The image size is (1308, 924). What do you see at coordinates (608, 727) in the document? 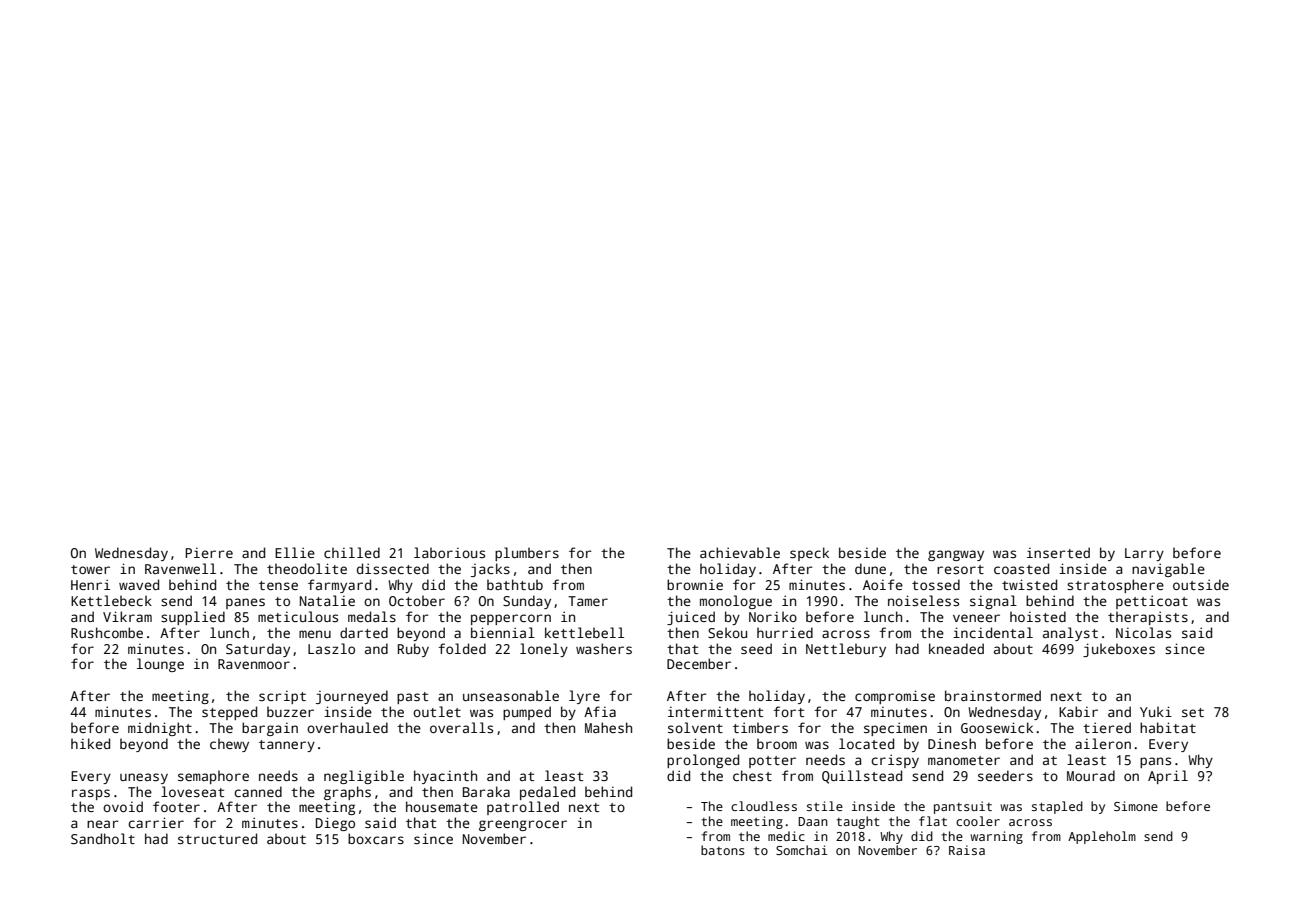
I see `Mahesh` at bounding box center [608, 727].
